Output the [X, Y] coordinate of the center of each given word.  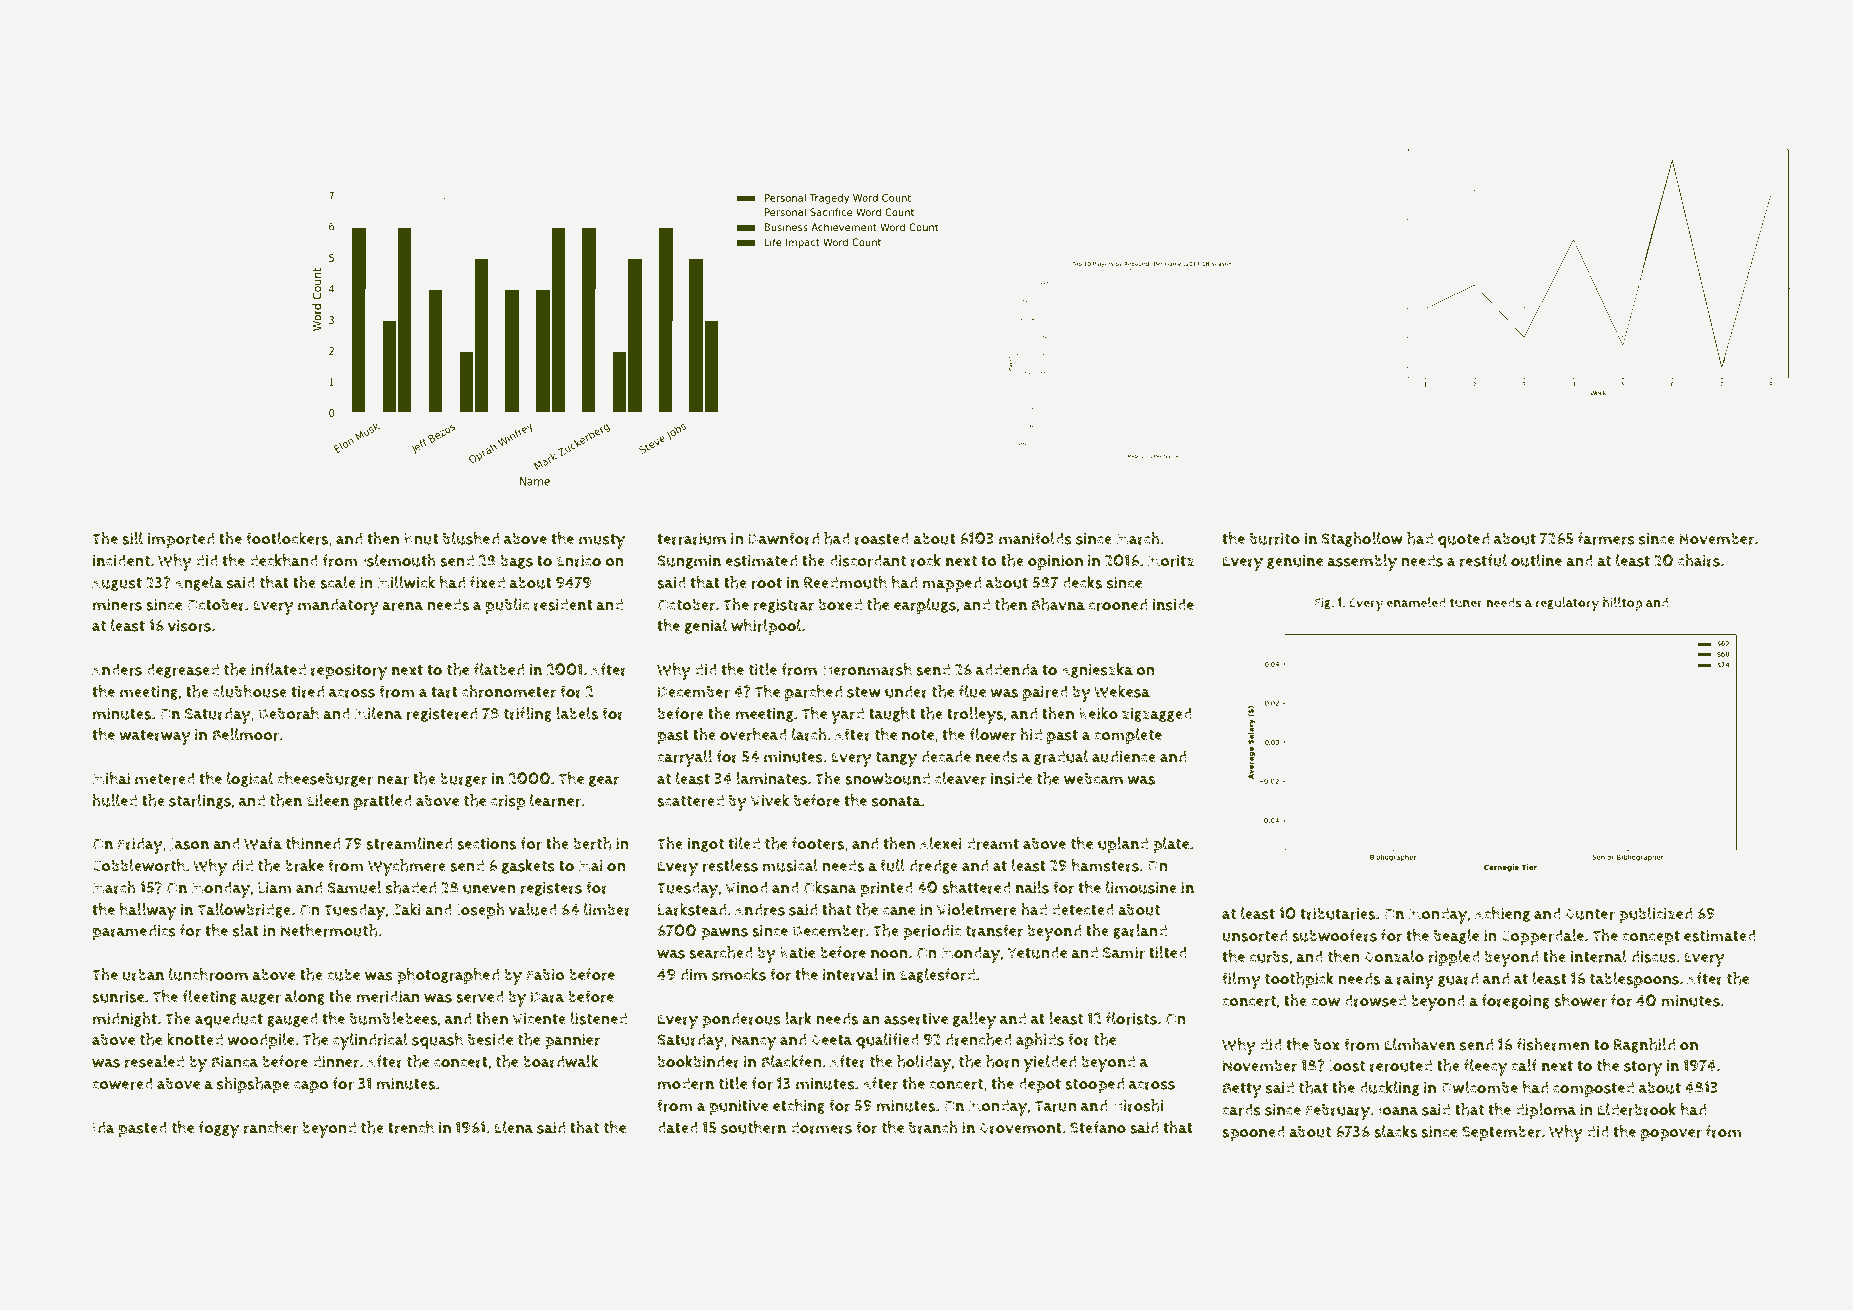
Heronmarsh [867, 669]
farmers [1606, 538]
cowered [122, 1083]
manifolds [1035, 538]
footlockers [287, 538]
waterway [155, 737]
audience [1124, 756]
